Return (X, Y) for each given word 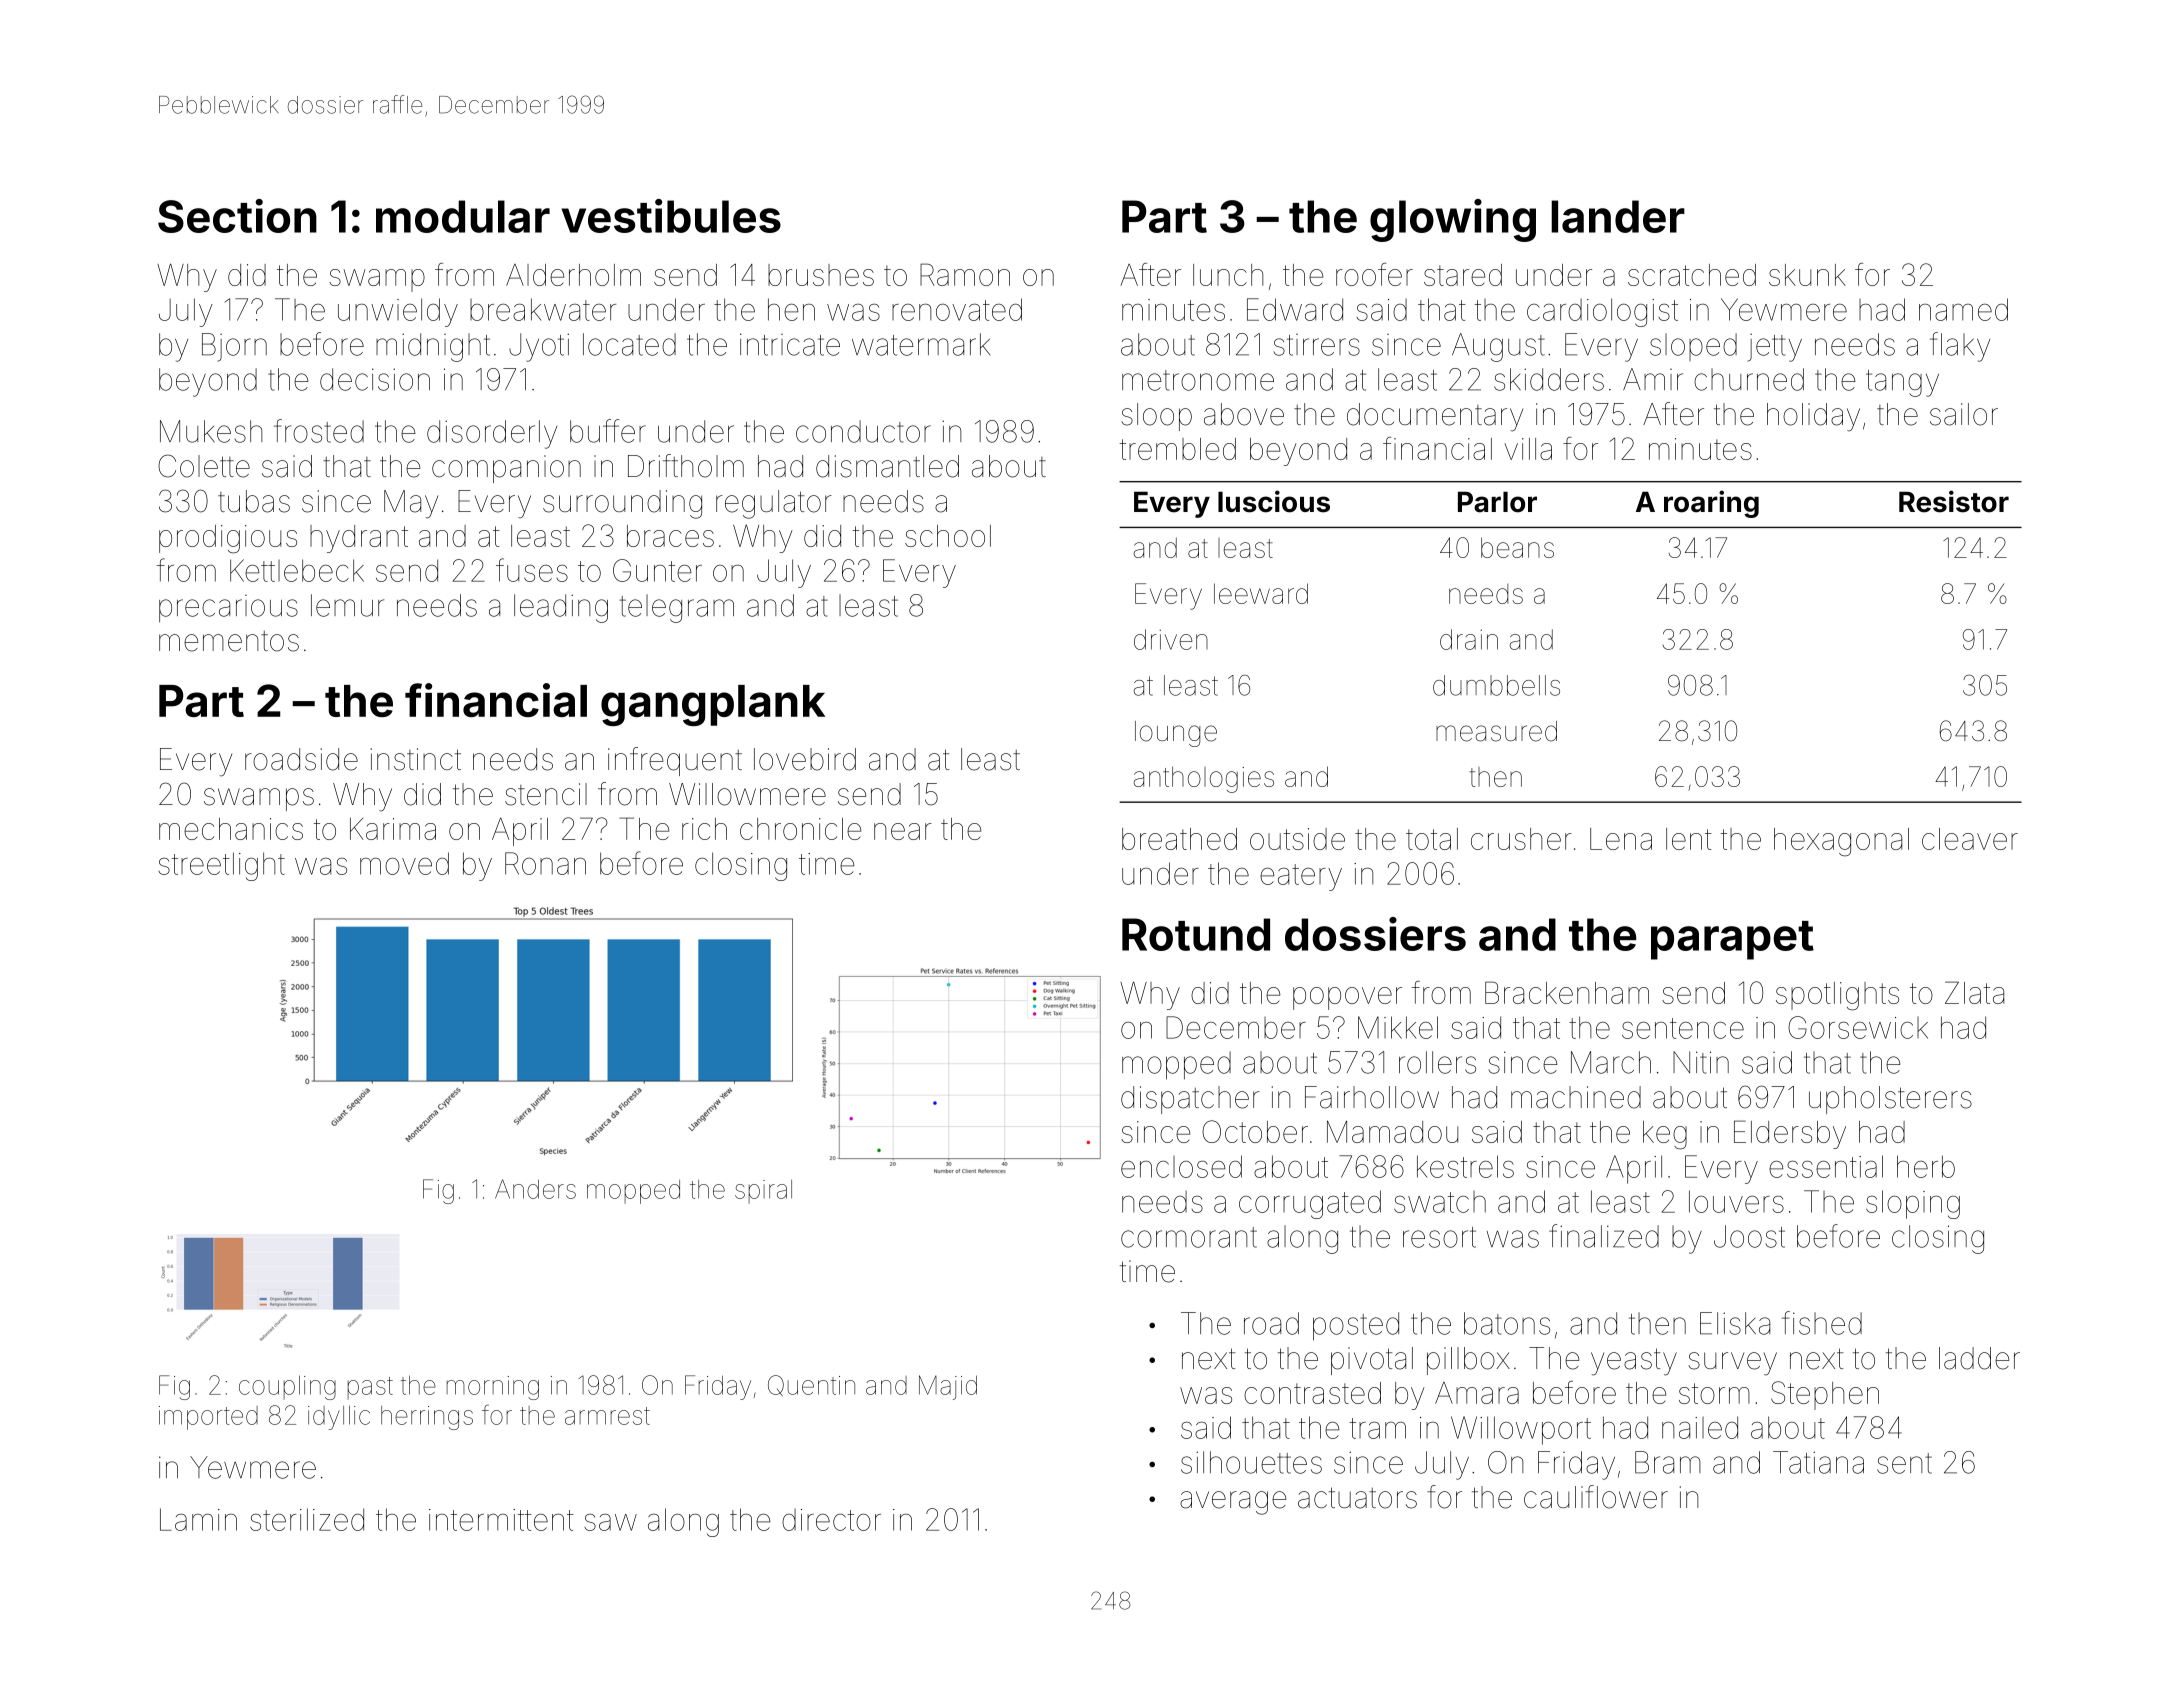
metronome (1198, 380)
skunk (1807, 275)
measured (1496, 731)
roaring (1711, 504)
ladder (1979, 1358)
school (948, 536)
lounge (1176, 734)
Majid (948, 1387)
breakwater (543, 309)
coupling (287, 1388)
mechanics (231, 829)
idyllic (339, 1418)
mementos (229, 641)
